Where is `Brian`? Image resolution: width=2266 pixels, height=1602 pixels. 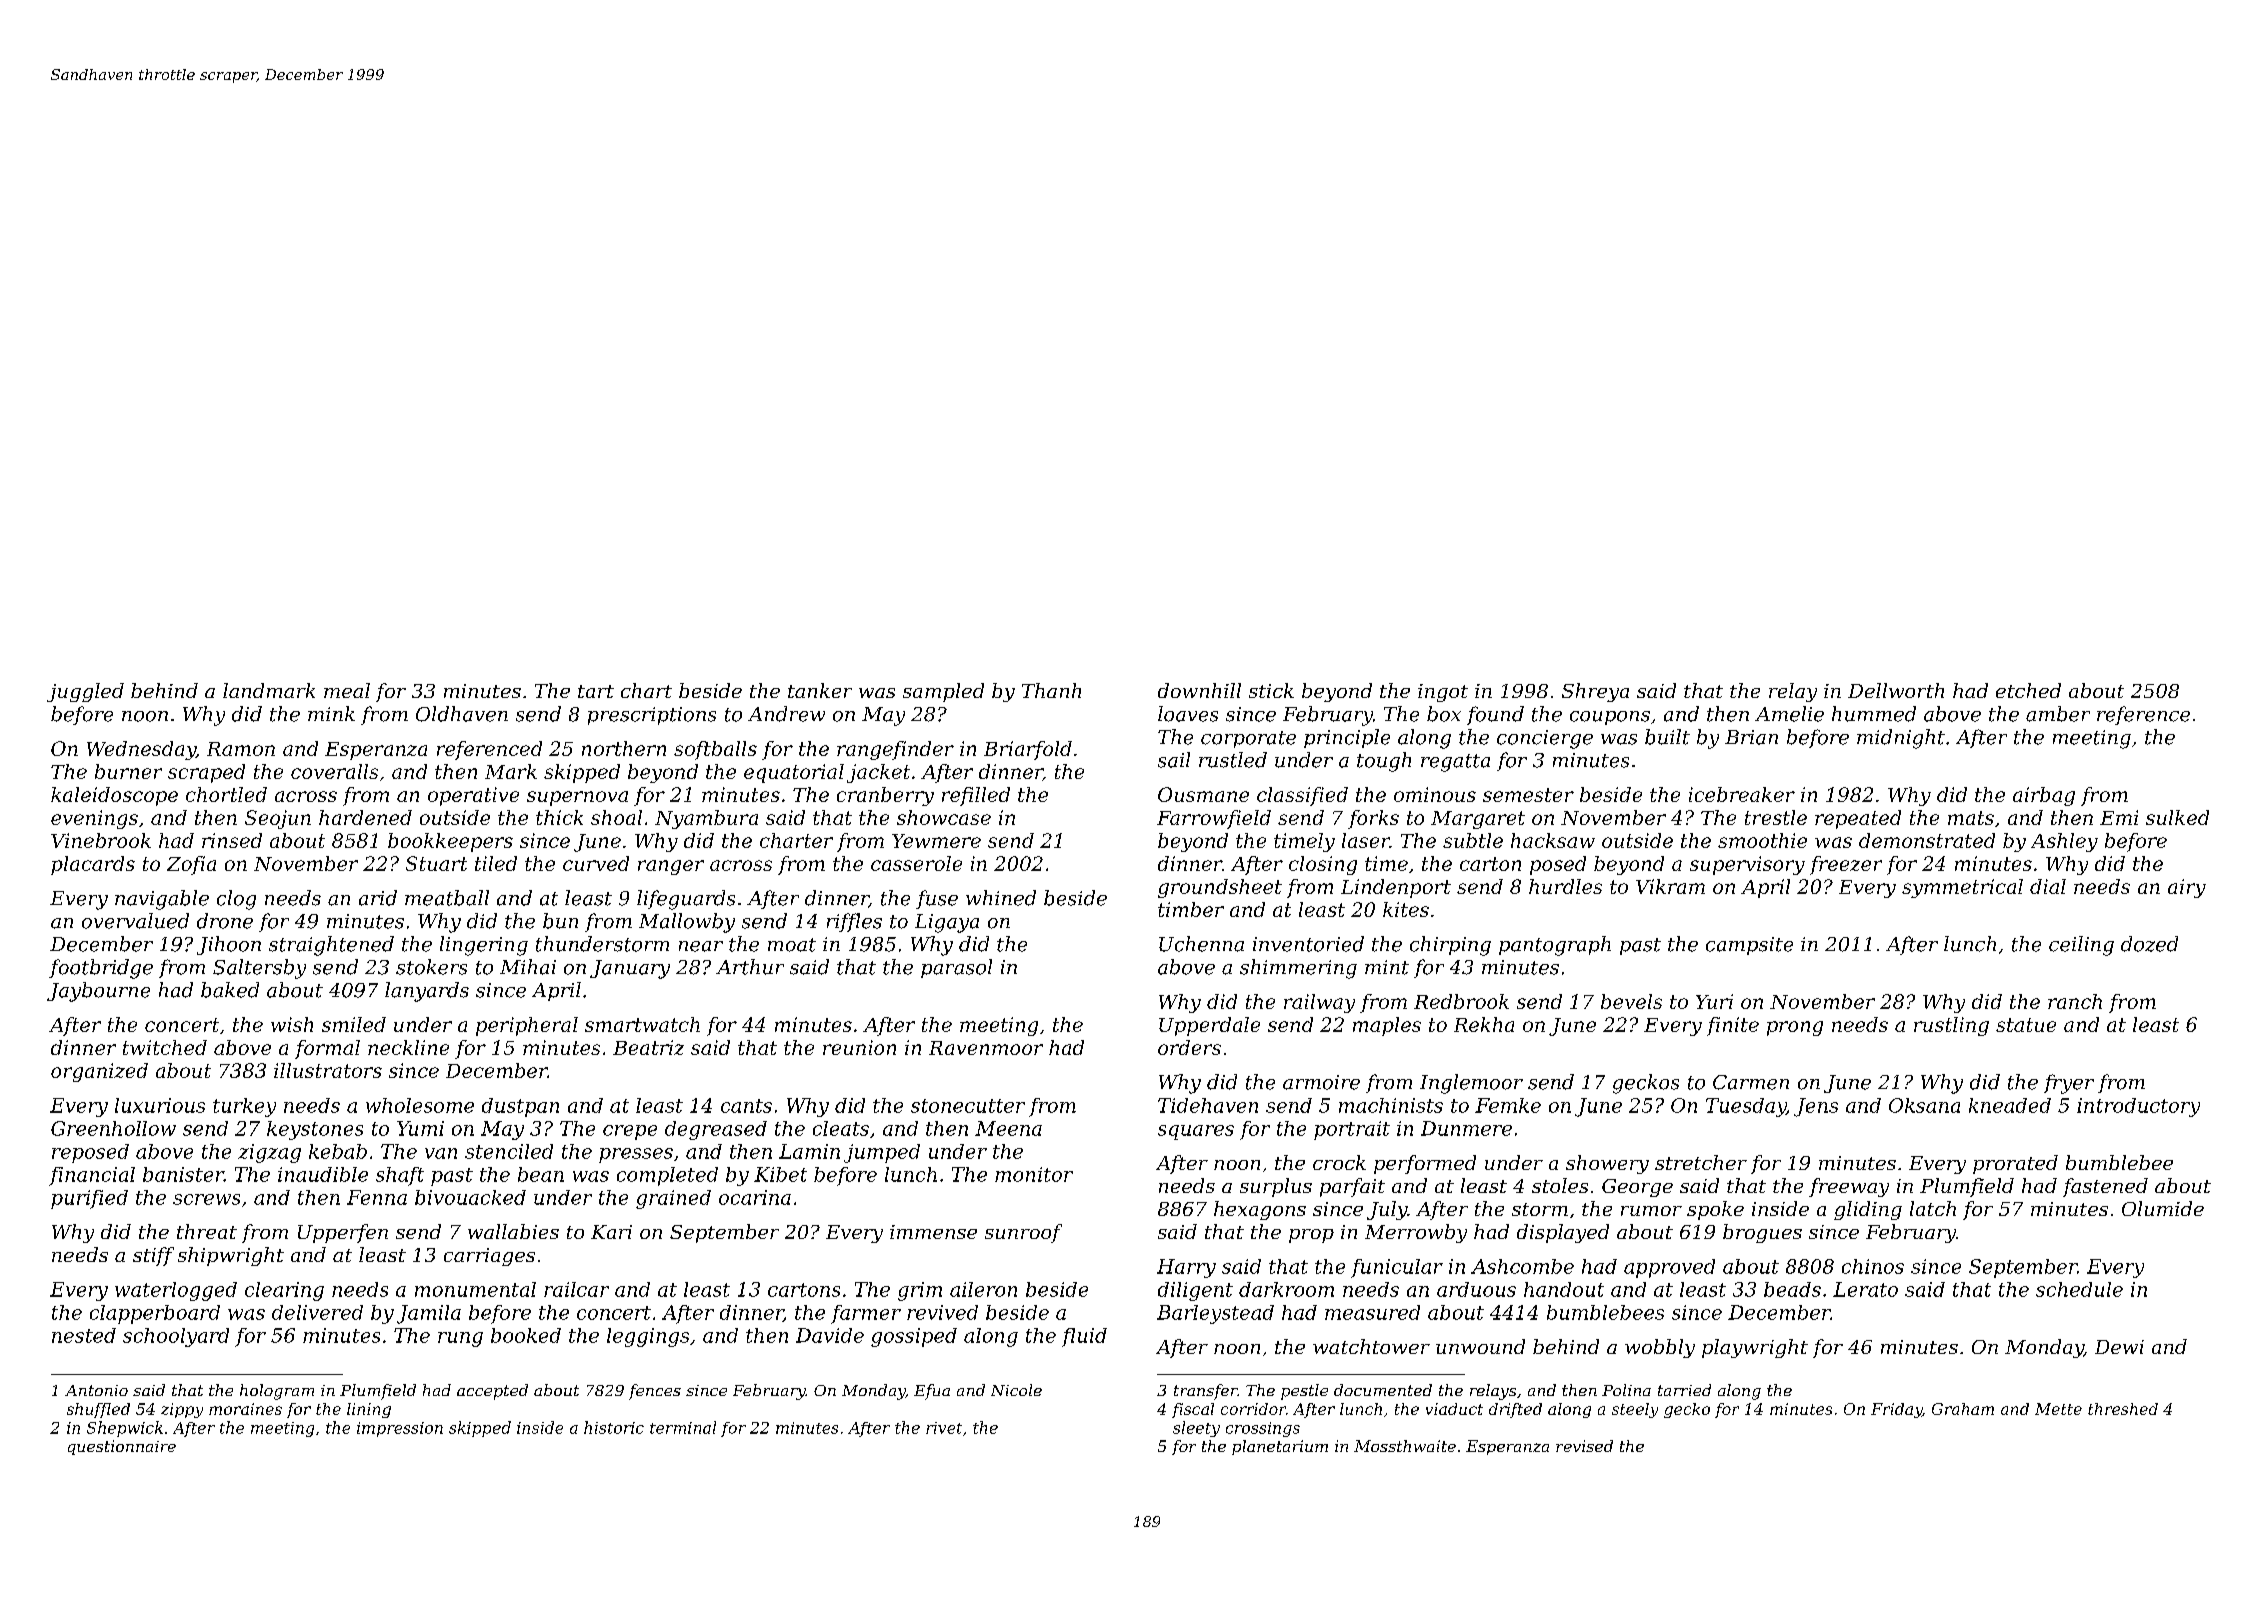 Brian is located at coordinates (1751, 737).
